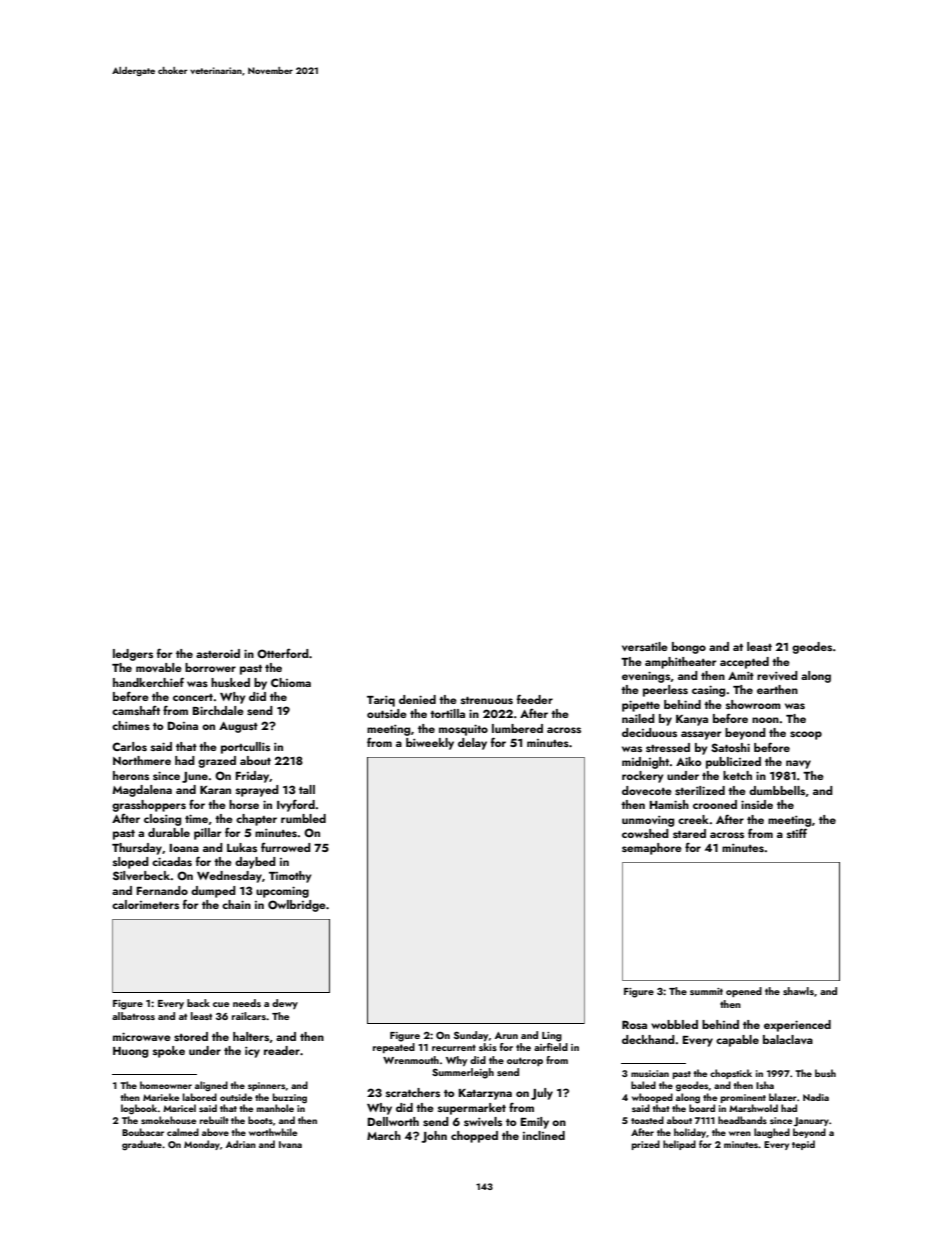 The height and width of the page is (1233, 952). What do you see at coordinates (142, 791) in the page?
I see `Magdalena` at bounding box center [142, 791].
